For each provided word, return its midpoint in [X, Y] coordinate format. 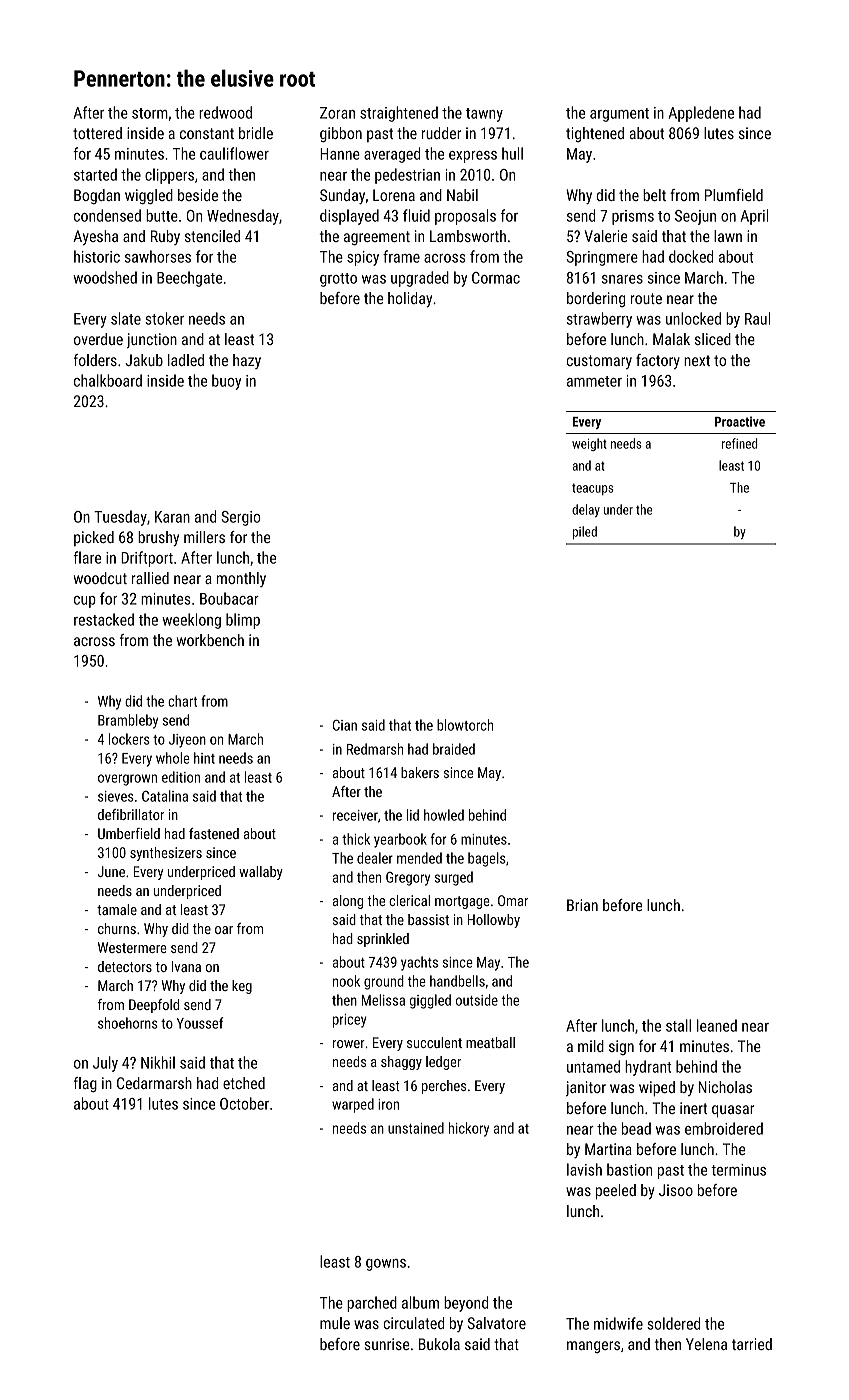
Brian [582, 905]
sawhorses [158, 256]
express [473, 157]
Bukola [439, 1344]
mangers [593, 1347]
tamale [117, 909]
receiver [355, 815]
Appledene [701, 114]
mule [335, 1323]
